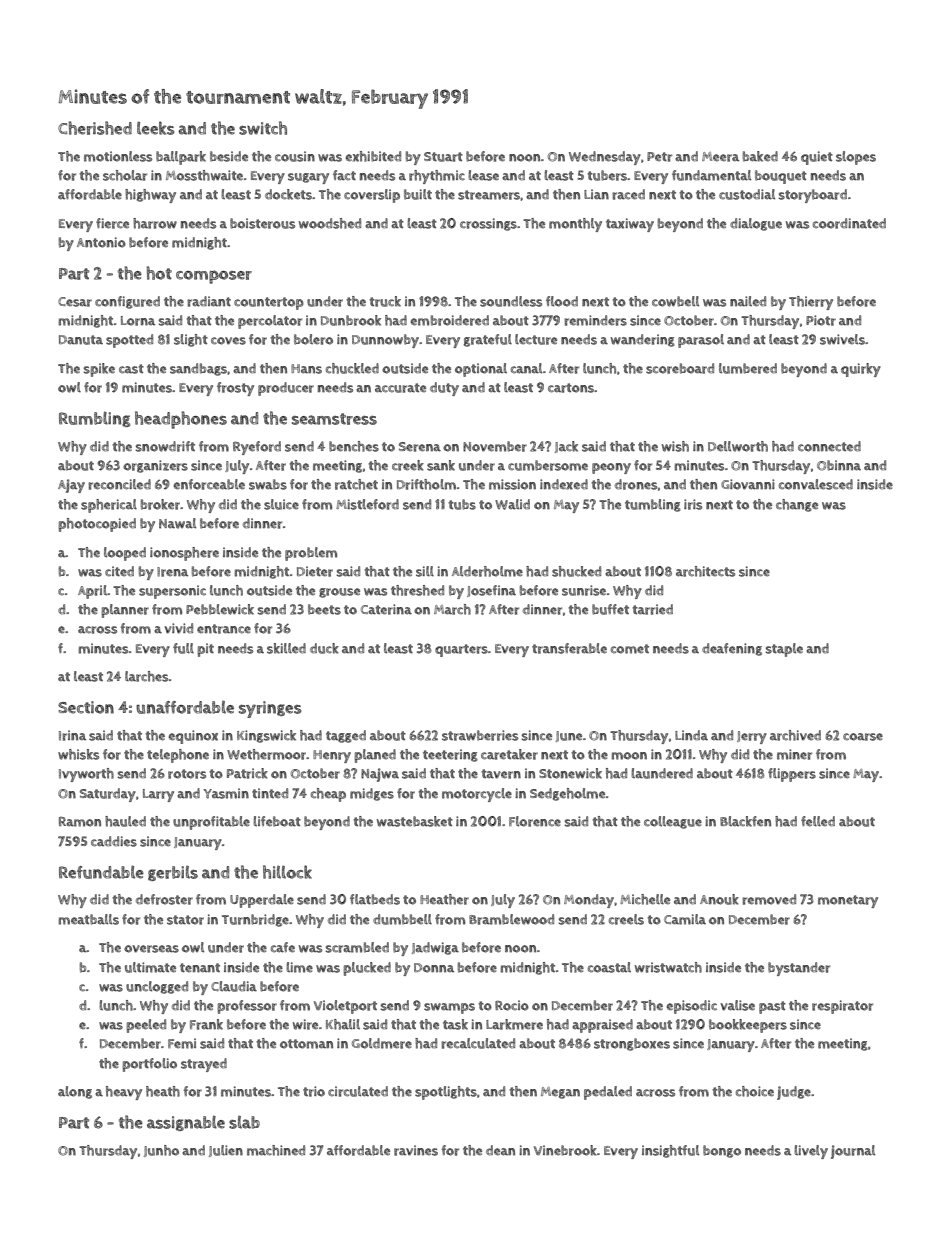  I want to click on looped, so click(125, 554).
